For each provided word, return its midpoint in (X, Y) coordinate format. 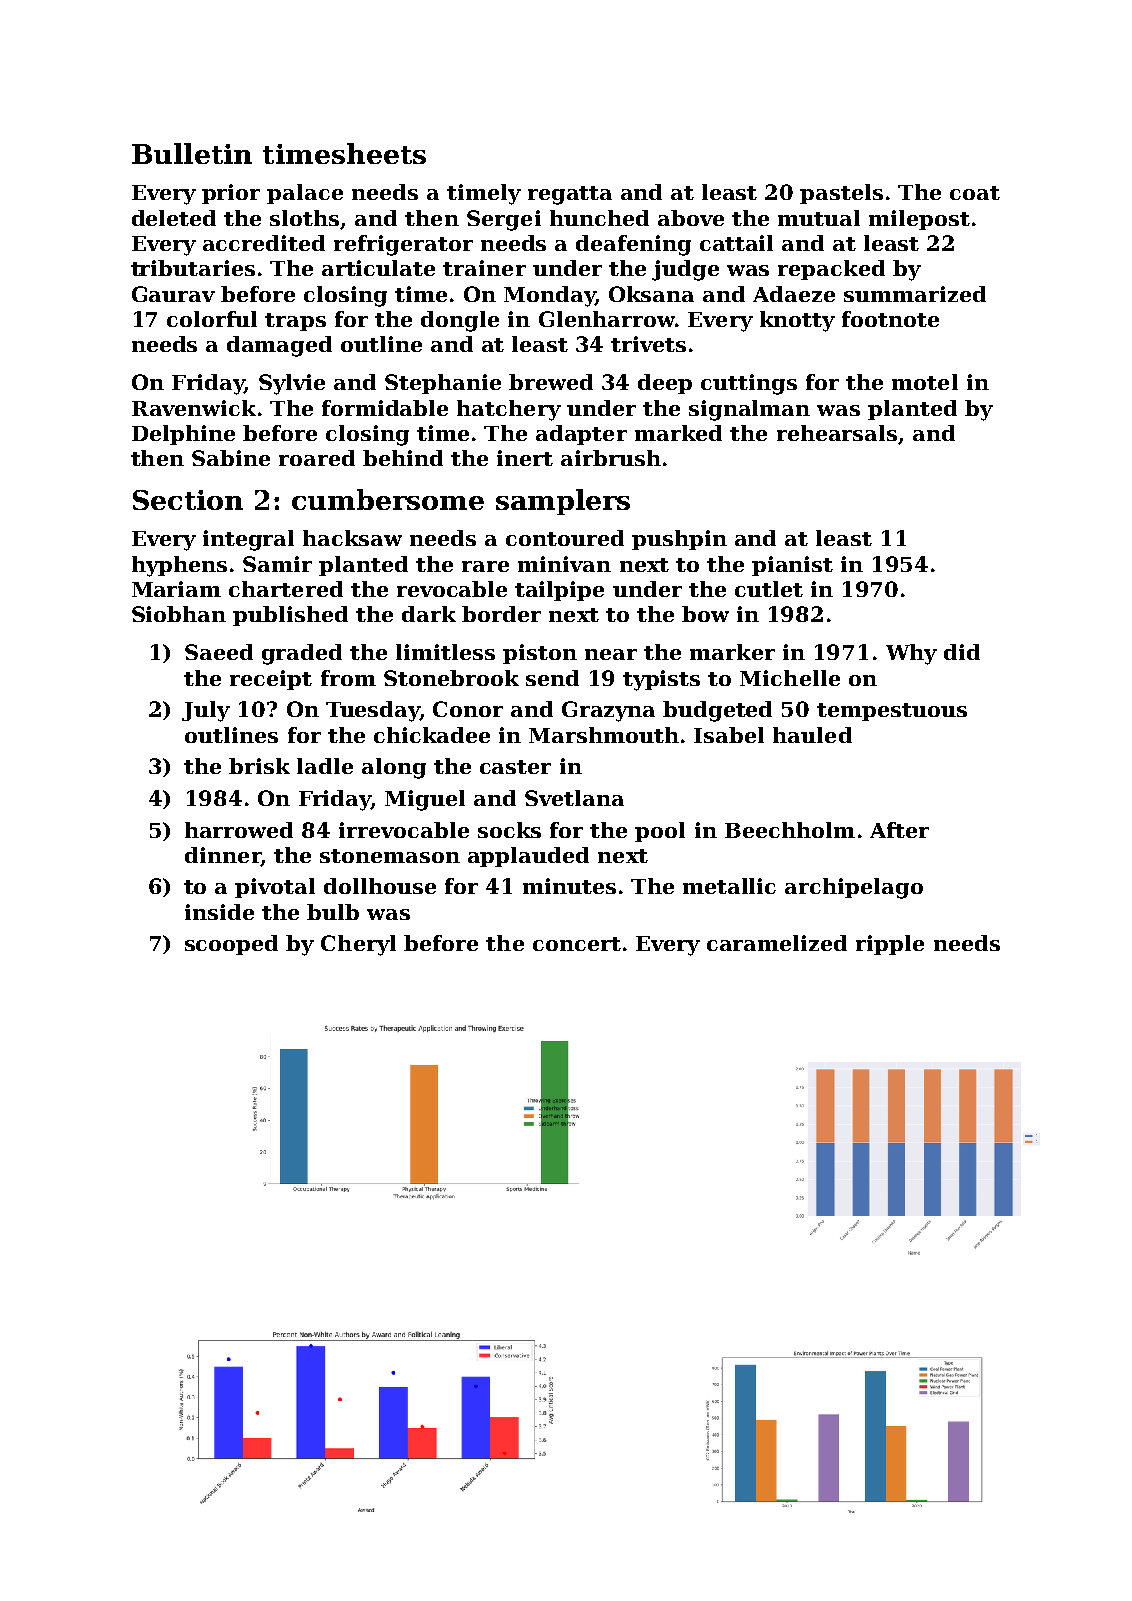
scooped (231, 945)
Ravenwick (194, 408)
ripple (890, 945)
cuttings (749, 384)
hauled (812, 735)
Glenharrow (607, 319)
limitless (445, 652)
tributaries (193, 268)
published (290, 616)
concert (577, 944)
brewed (551, 382)
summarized (915, 294)
